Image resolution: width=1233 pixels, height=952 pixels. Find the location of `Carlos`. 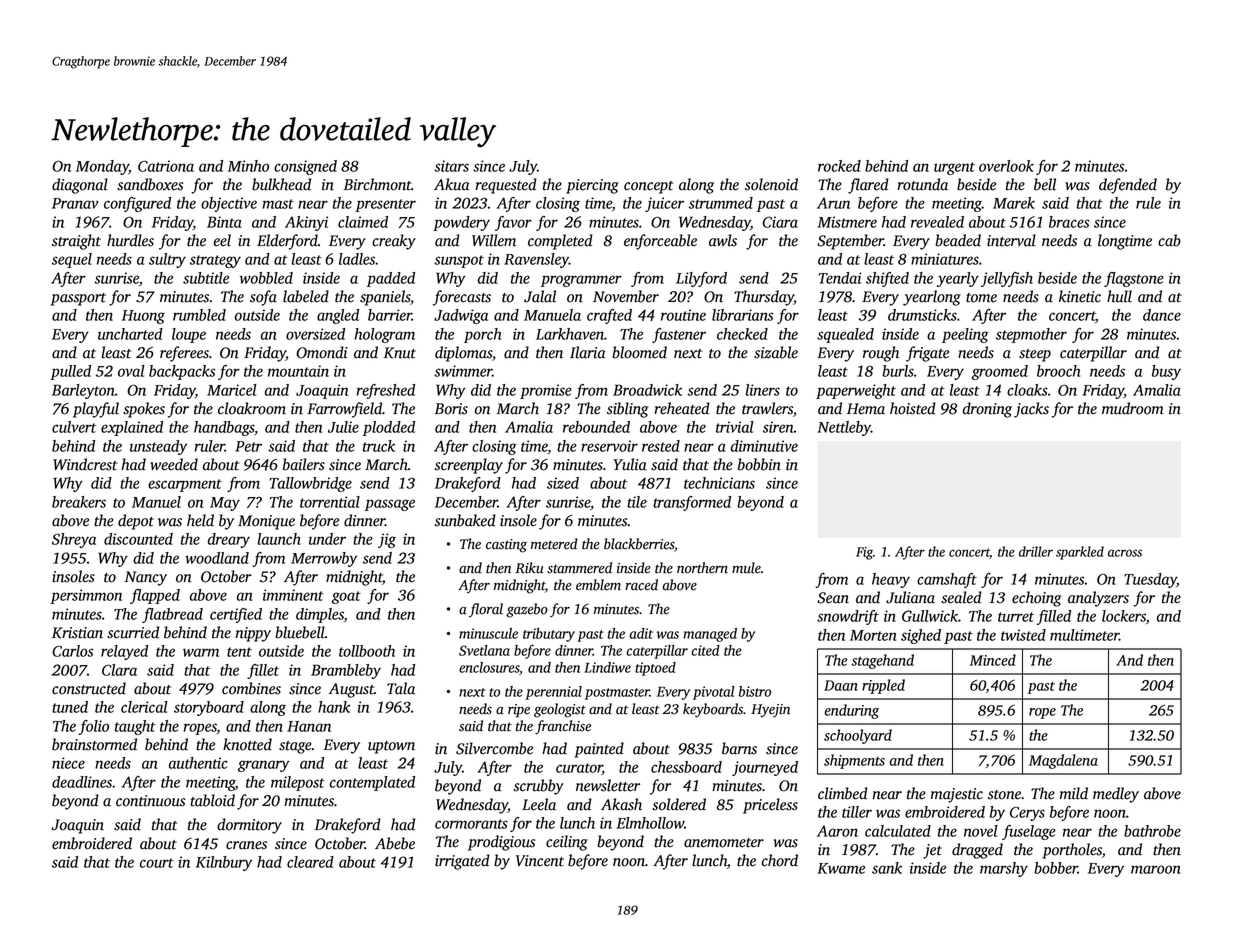

Carlos is located at coordinates (72, 651).
